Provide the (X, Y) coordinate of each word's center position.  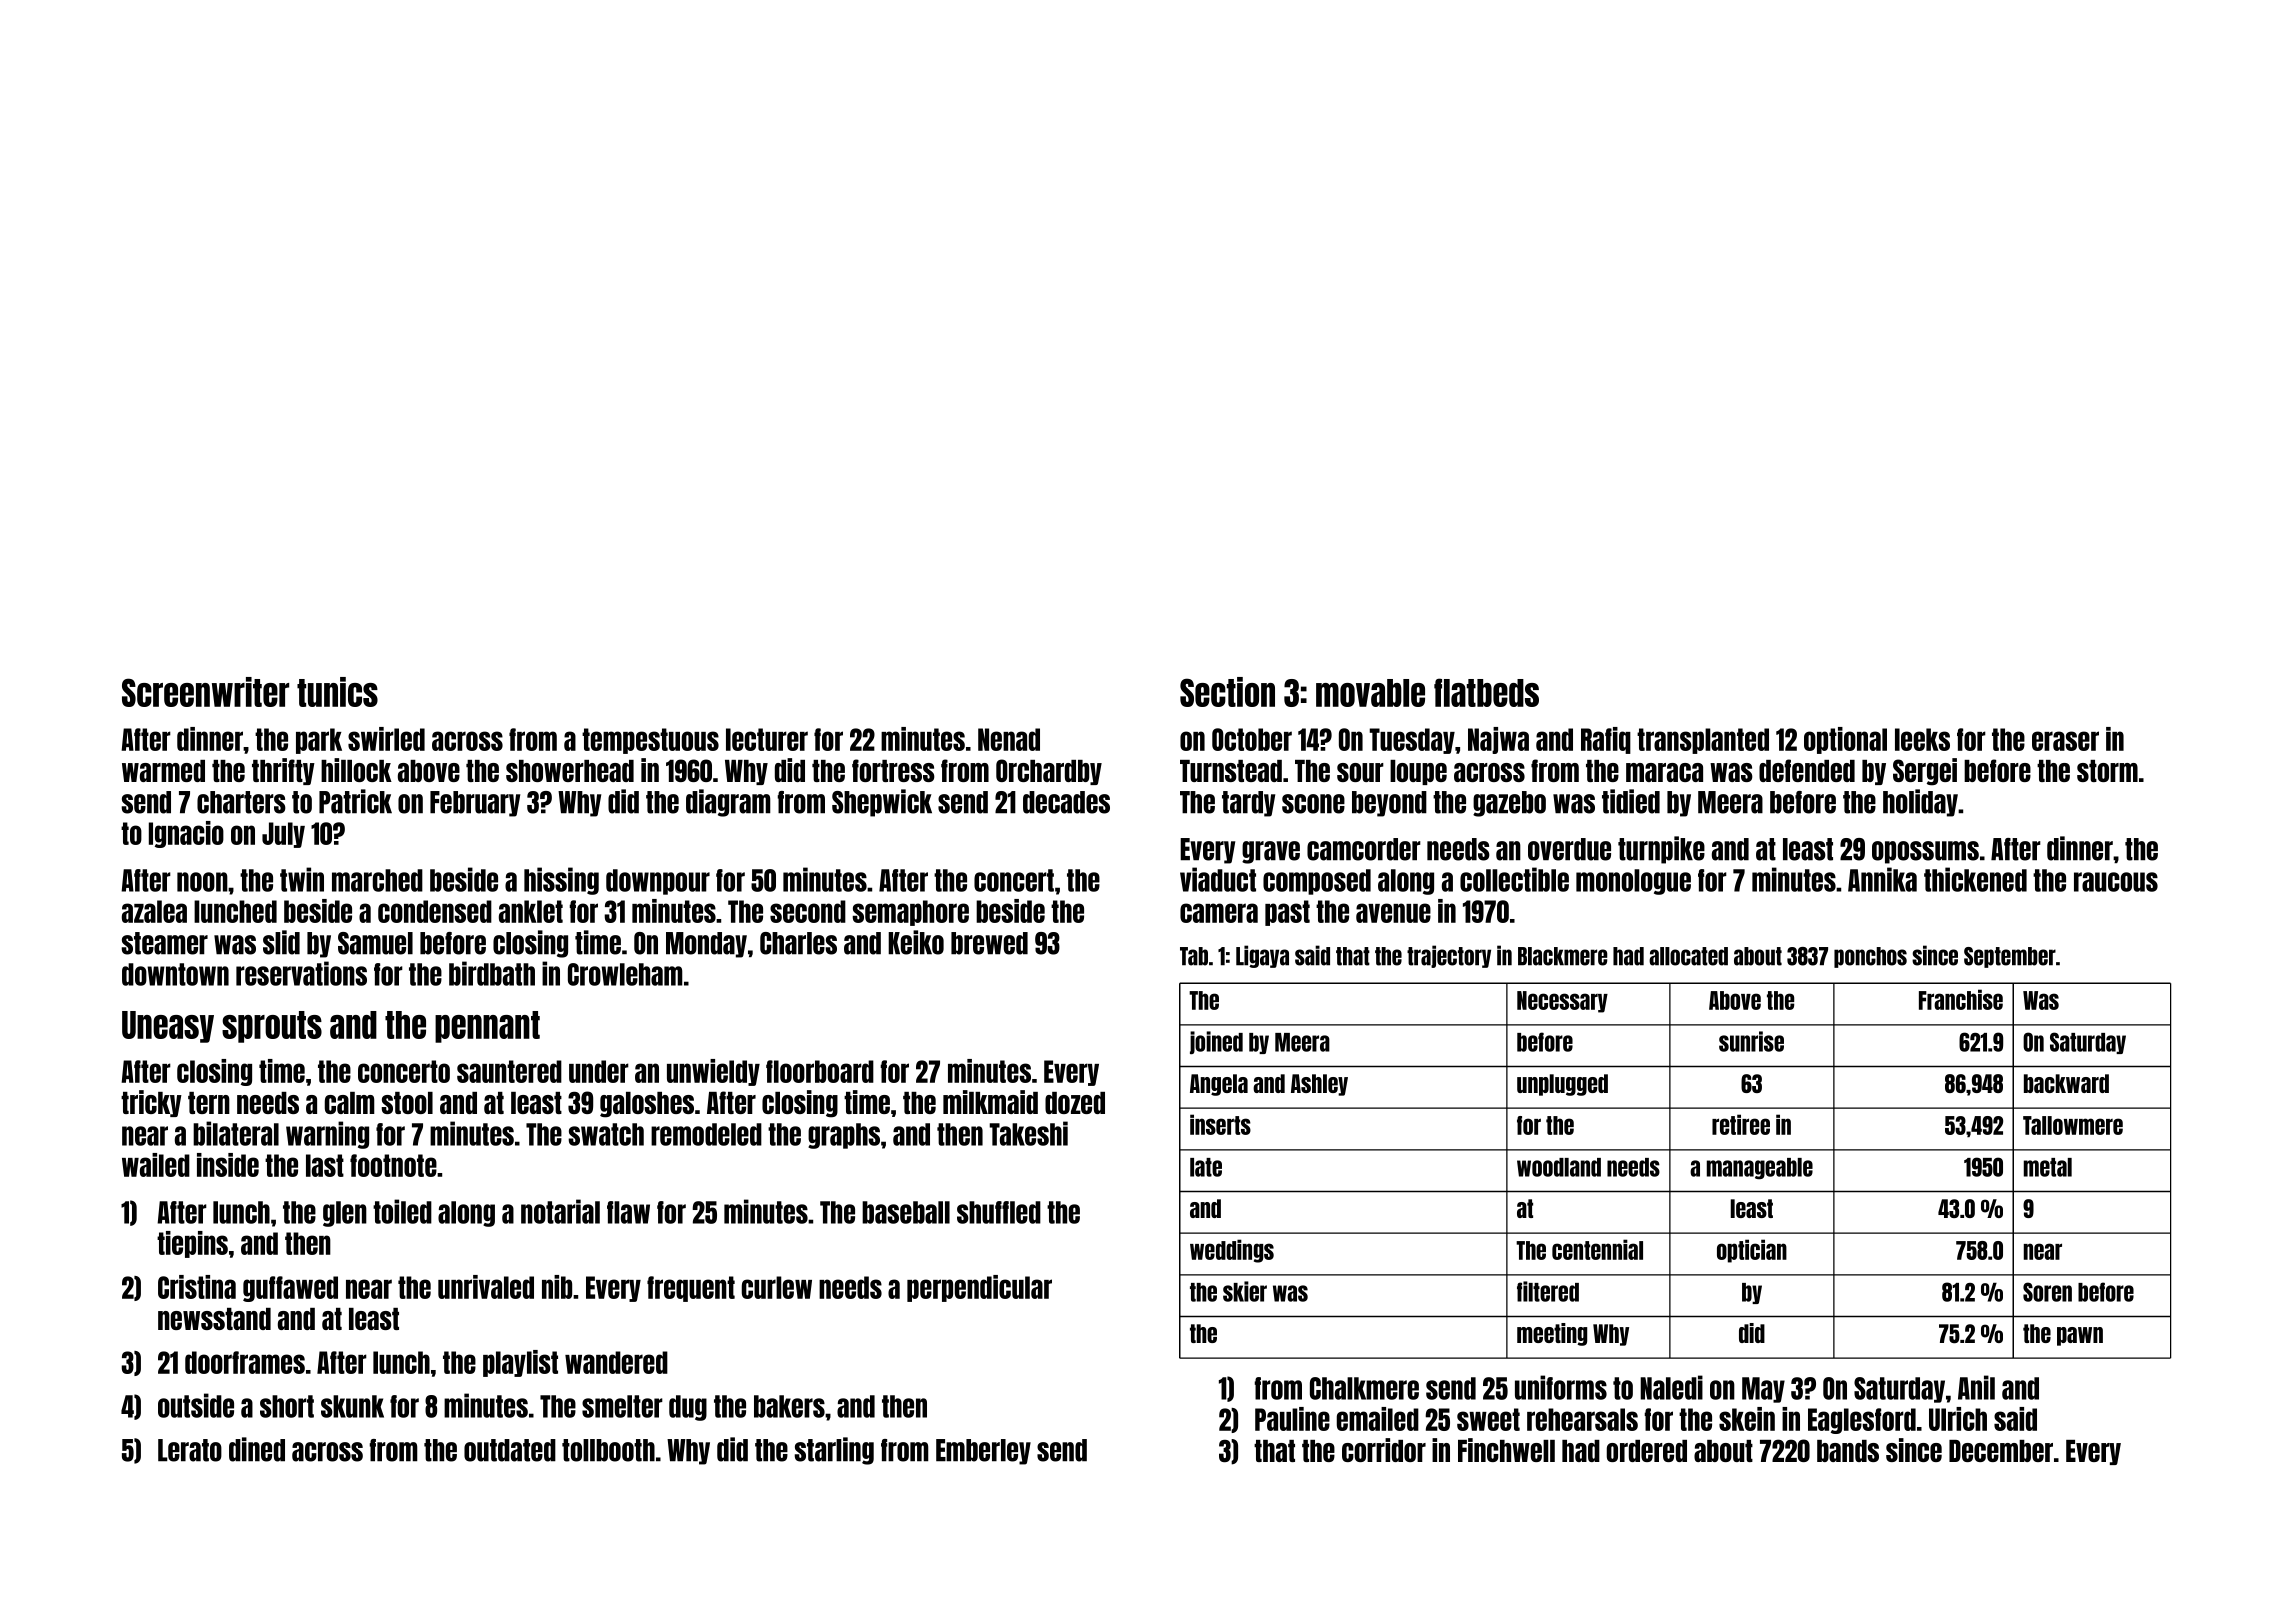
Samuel (375, 943)
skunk (352, 1406)
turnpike (1661, 850)
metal (2048, 1167)
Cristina (197, 1287)
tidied (1631, 801)
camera (1219, 913)
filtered (1548, 1291)
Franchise (1961, 999)
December (2001, 1451)
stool (407, 1103)
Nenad (1009, 739)
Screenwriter (205, 692)
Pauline (1292, 1419)
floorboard (820, 1071)
